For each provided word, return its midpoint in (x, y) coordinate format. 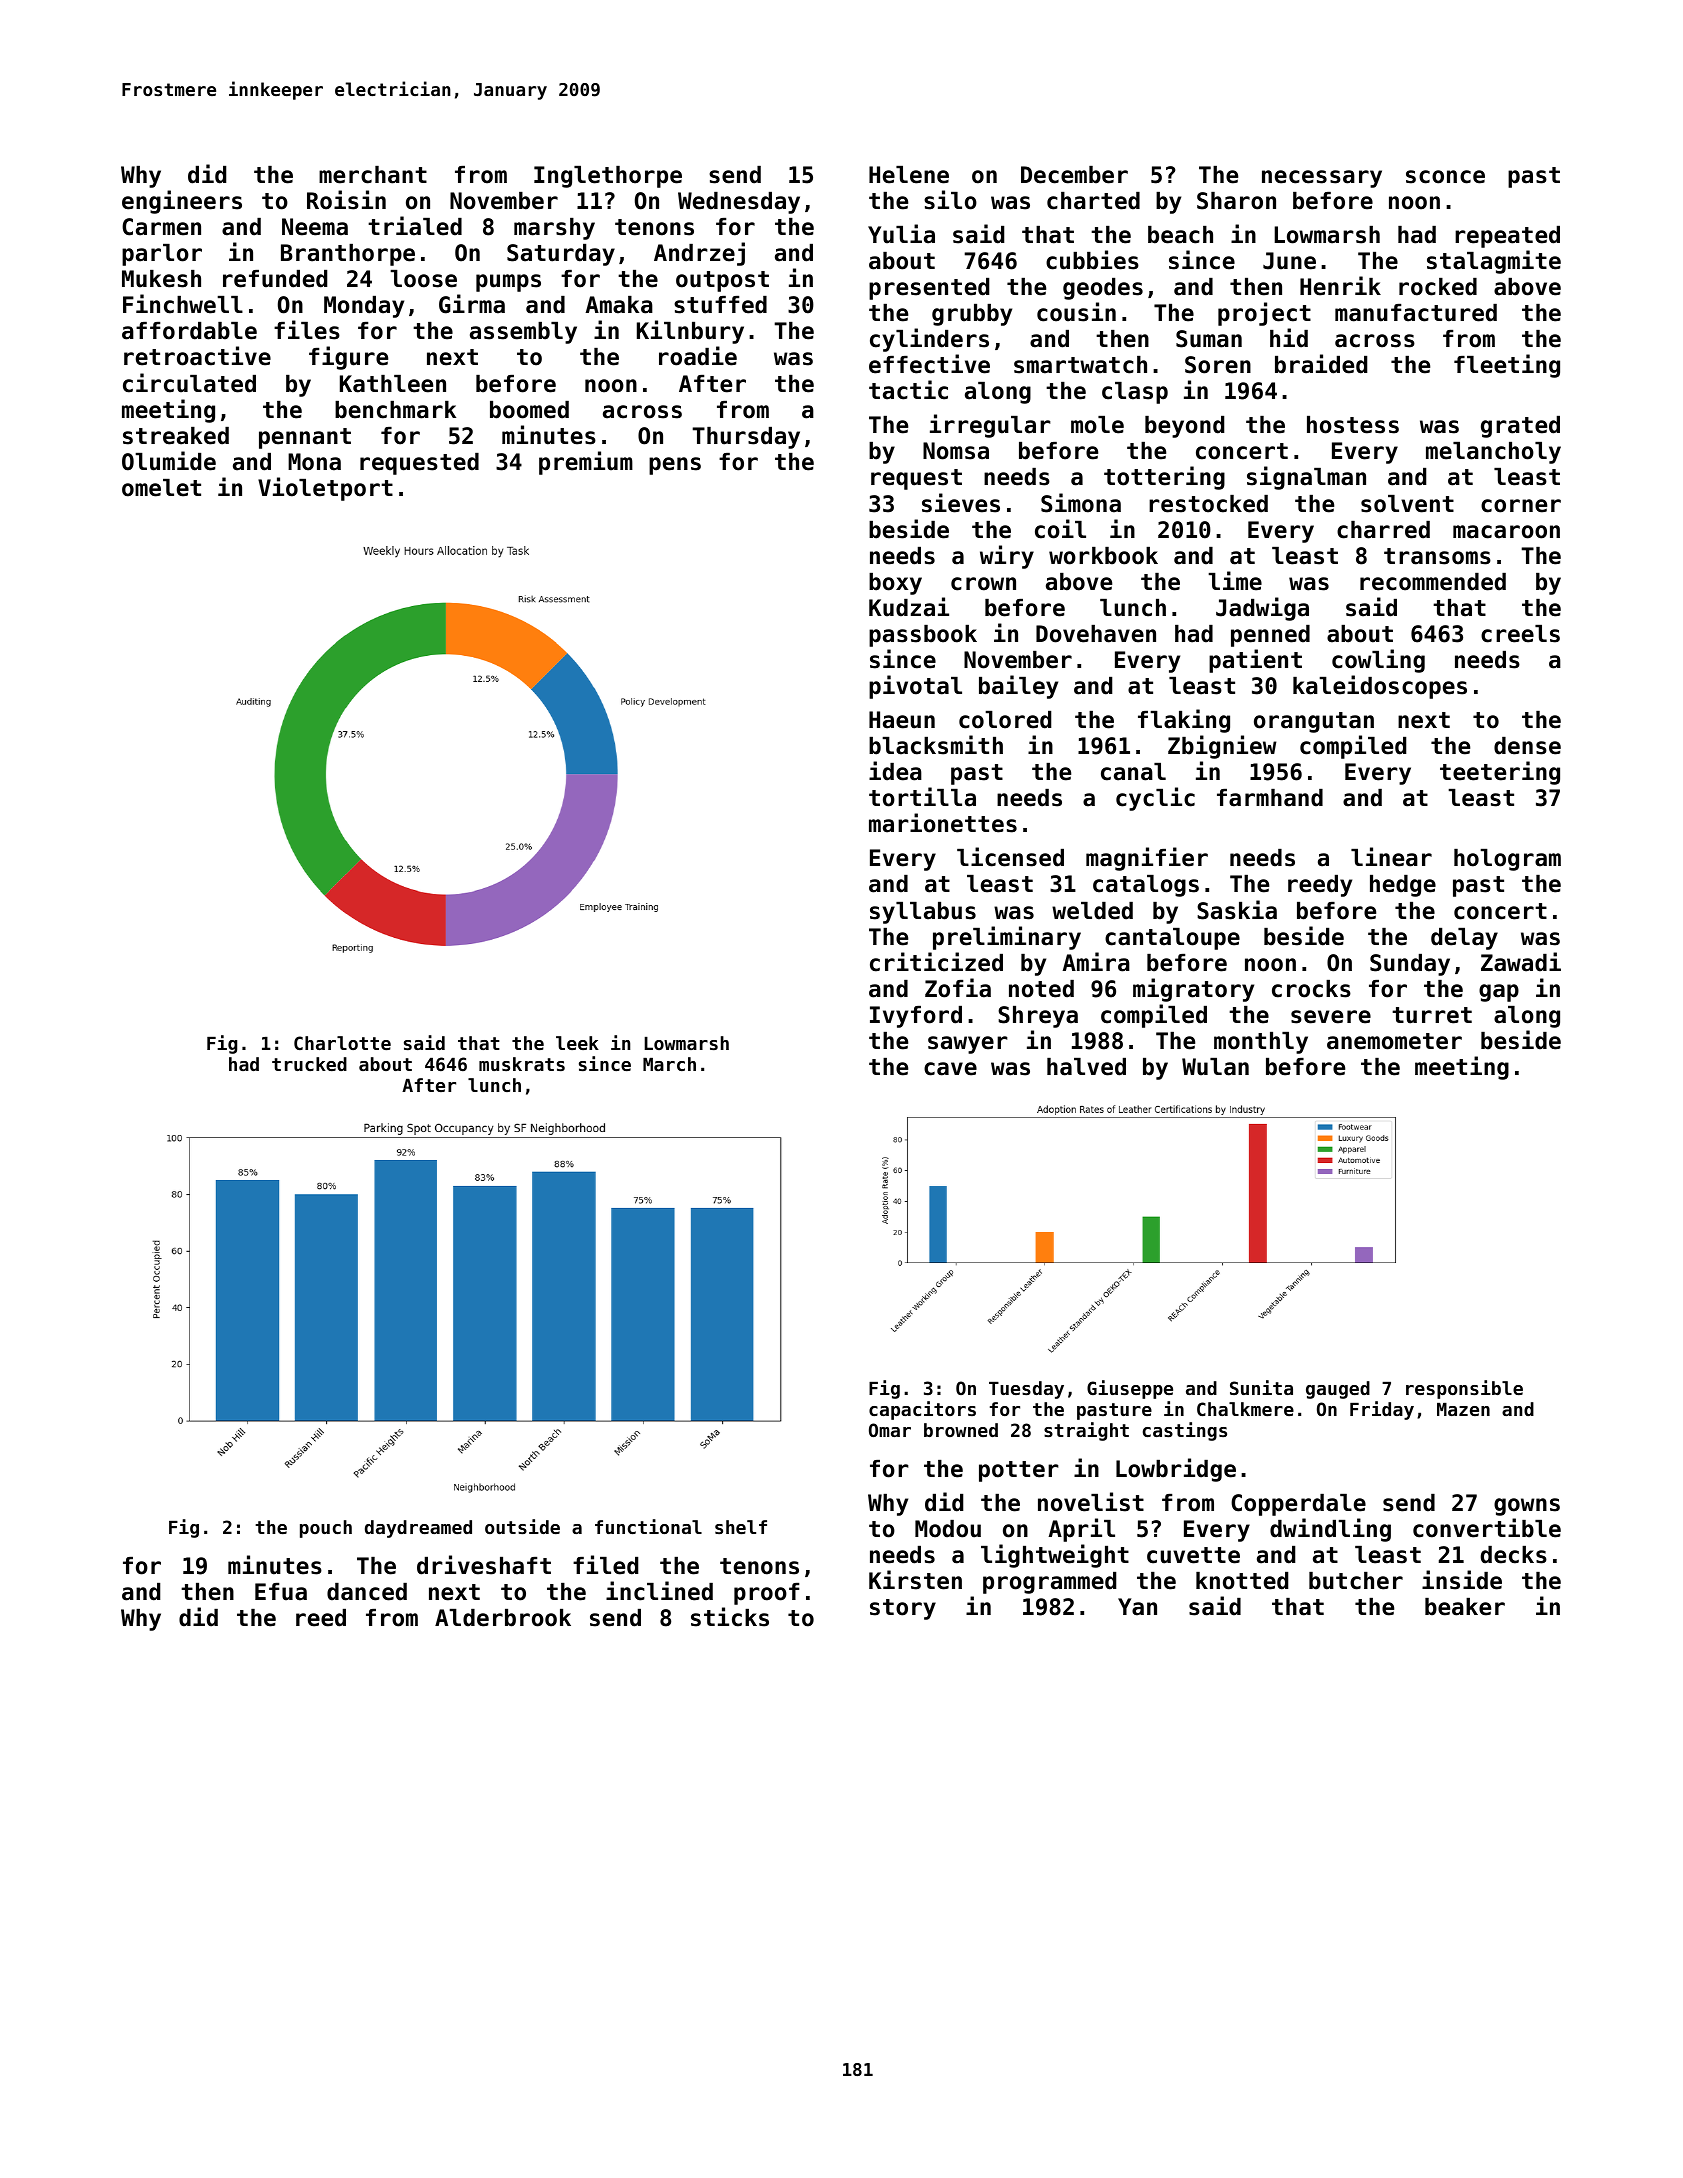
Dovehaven (1096, 634)
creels (1520, 634)
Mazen (1463, 1409)
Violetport (325, 489)
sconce (1445, 177)
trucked (309, 1064)
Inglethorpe (608, 177)
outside (522, 1526)
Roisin (346, 200)
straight (1086, 1431)
